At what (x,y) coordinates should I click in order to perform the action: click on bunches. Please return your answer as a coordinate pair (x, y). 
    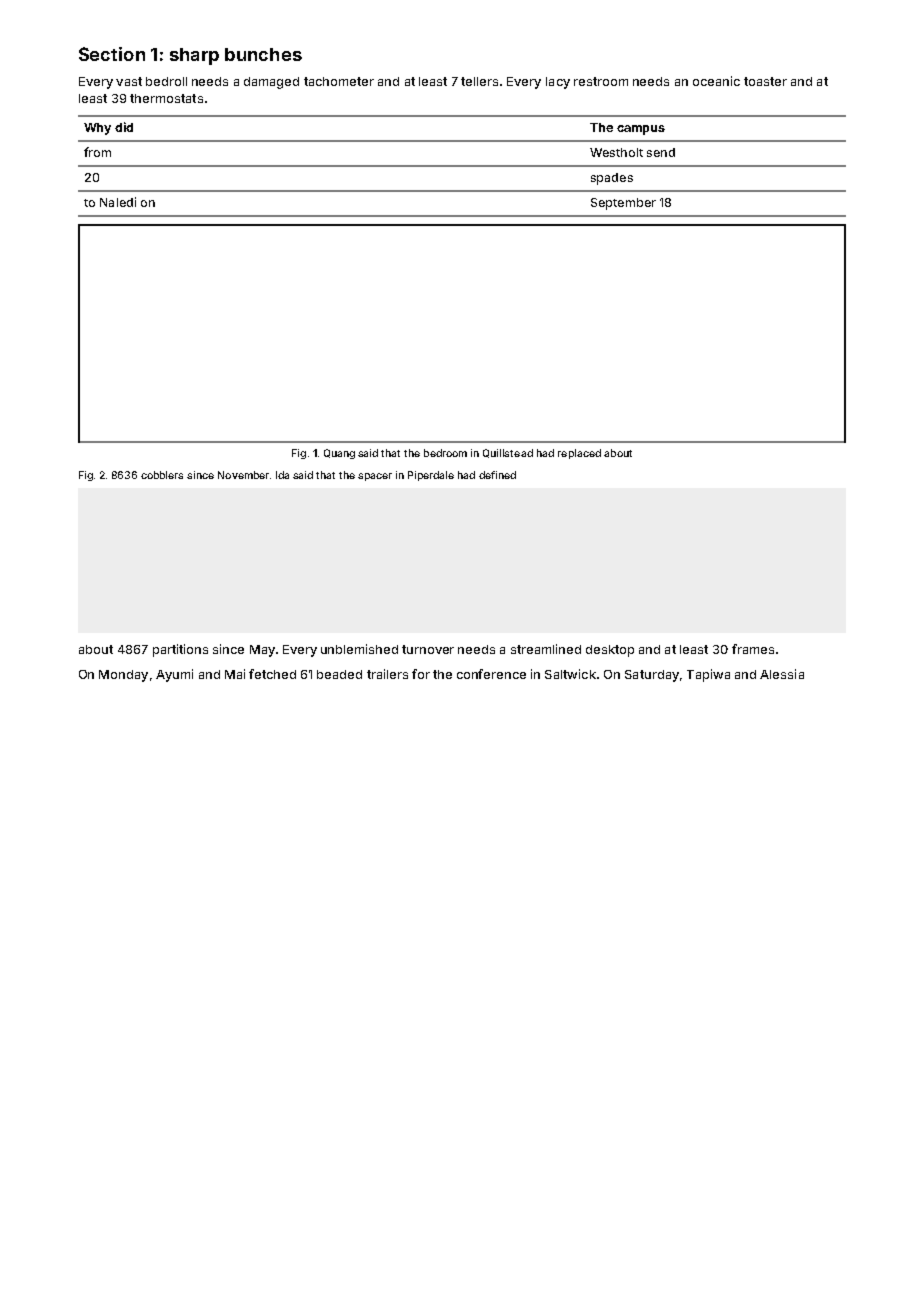
    Looking at the image, I should click on (263, 54).
